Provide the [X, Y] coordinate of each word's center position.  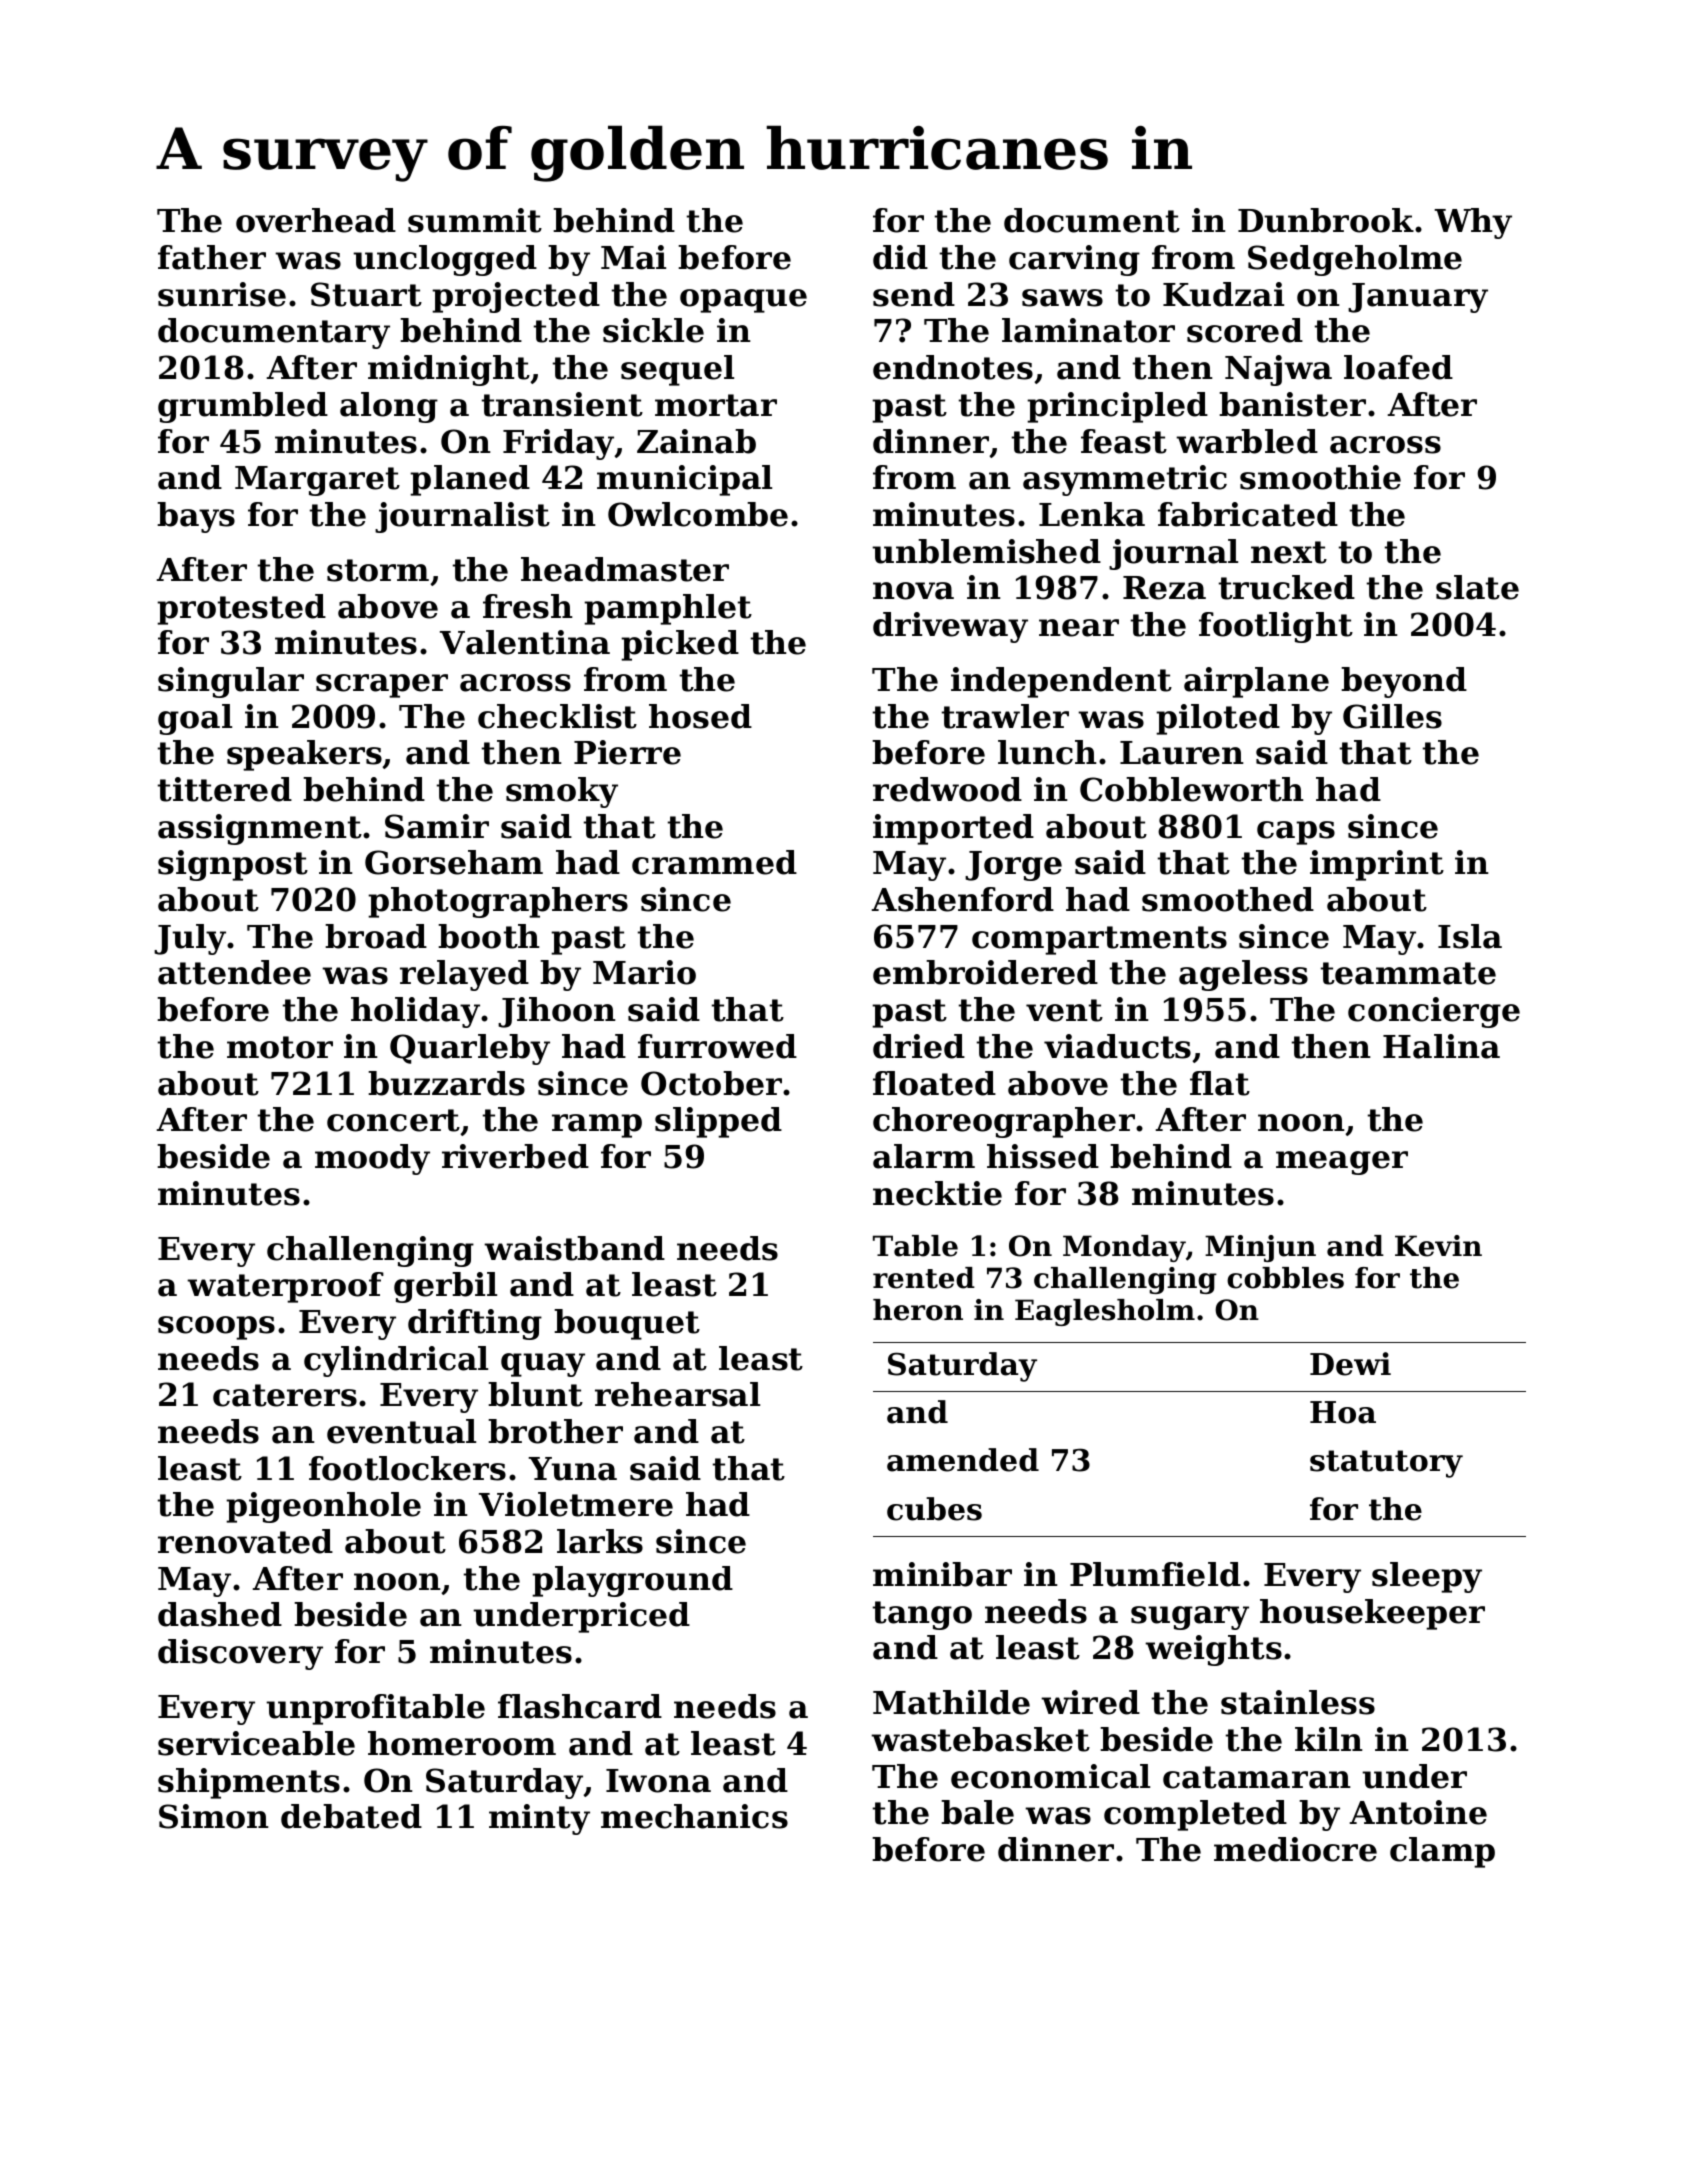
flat [1220, 1083]
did [900, 257]
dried [919, 1046]
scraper [382, 686]
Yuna [572, 1469]
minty [539, 1819]
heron [918, 1310]
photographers [498, 902]
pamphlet [668, 609]
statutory [1386, 1464]
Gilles [1392, 716]
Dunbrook [1326, 220]
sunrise [222, 294]
